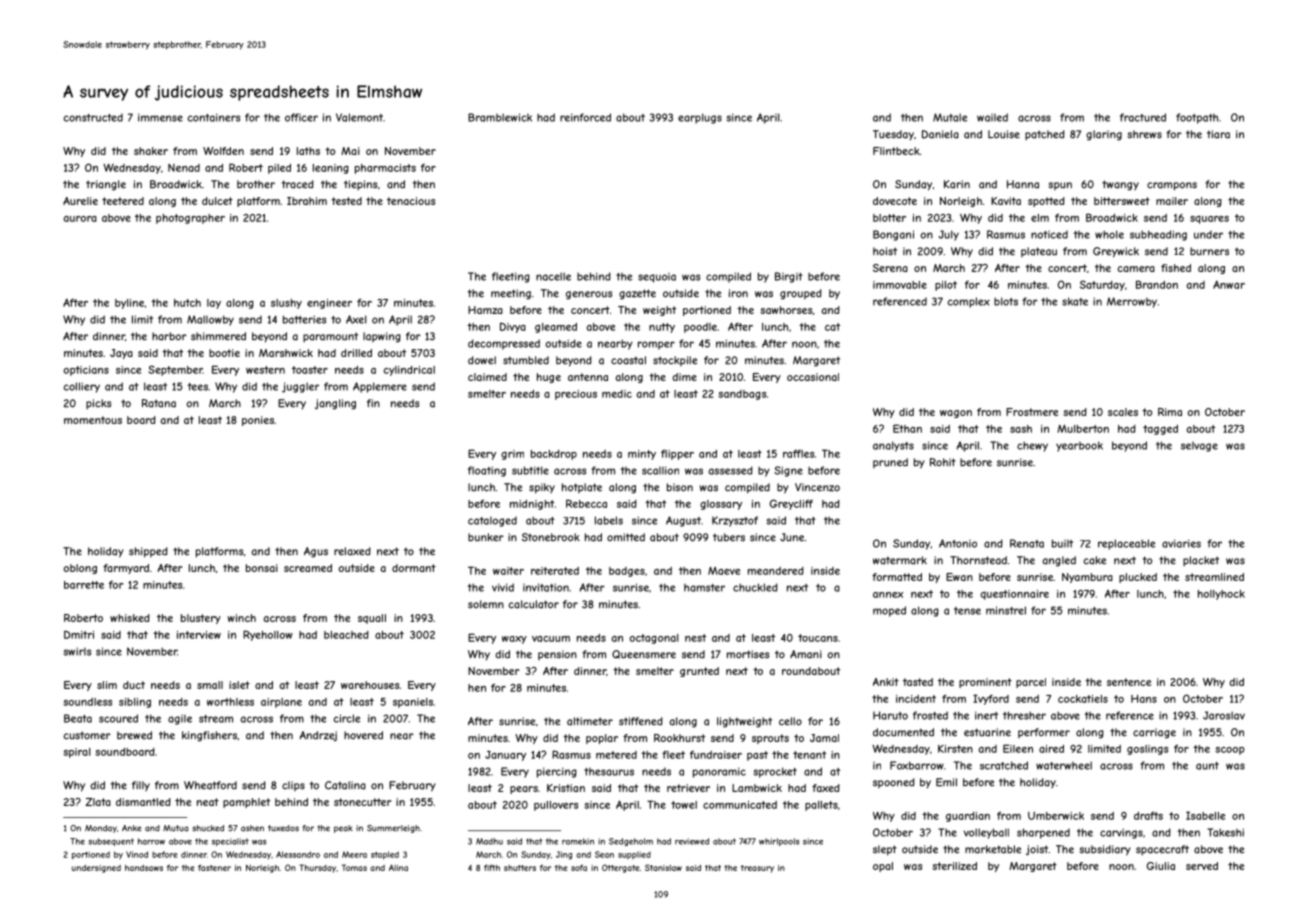 Image resolution: width=1308 pixels, height=924 pixels. Describe the element at coordinates (609, 772) in the page. I see `thesaurus` at that location.
